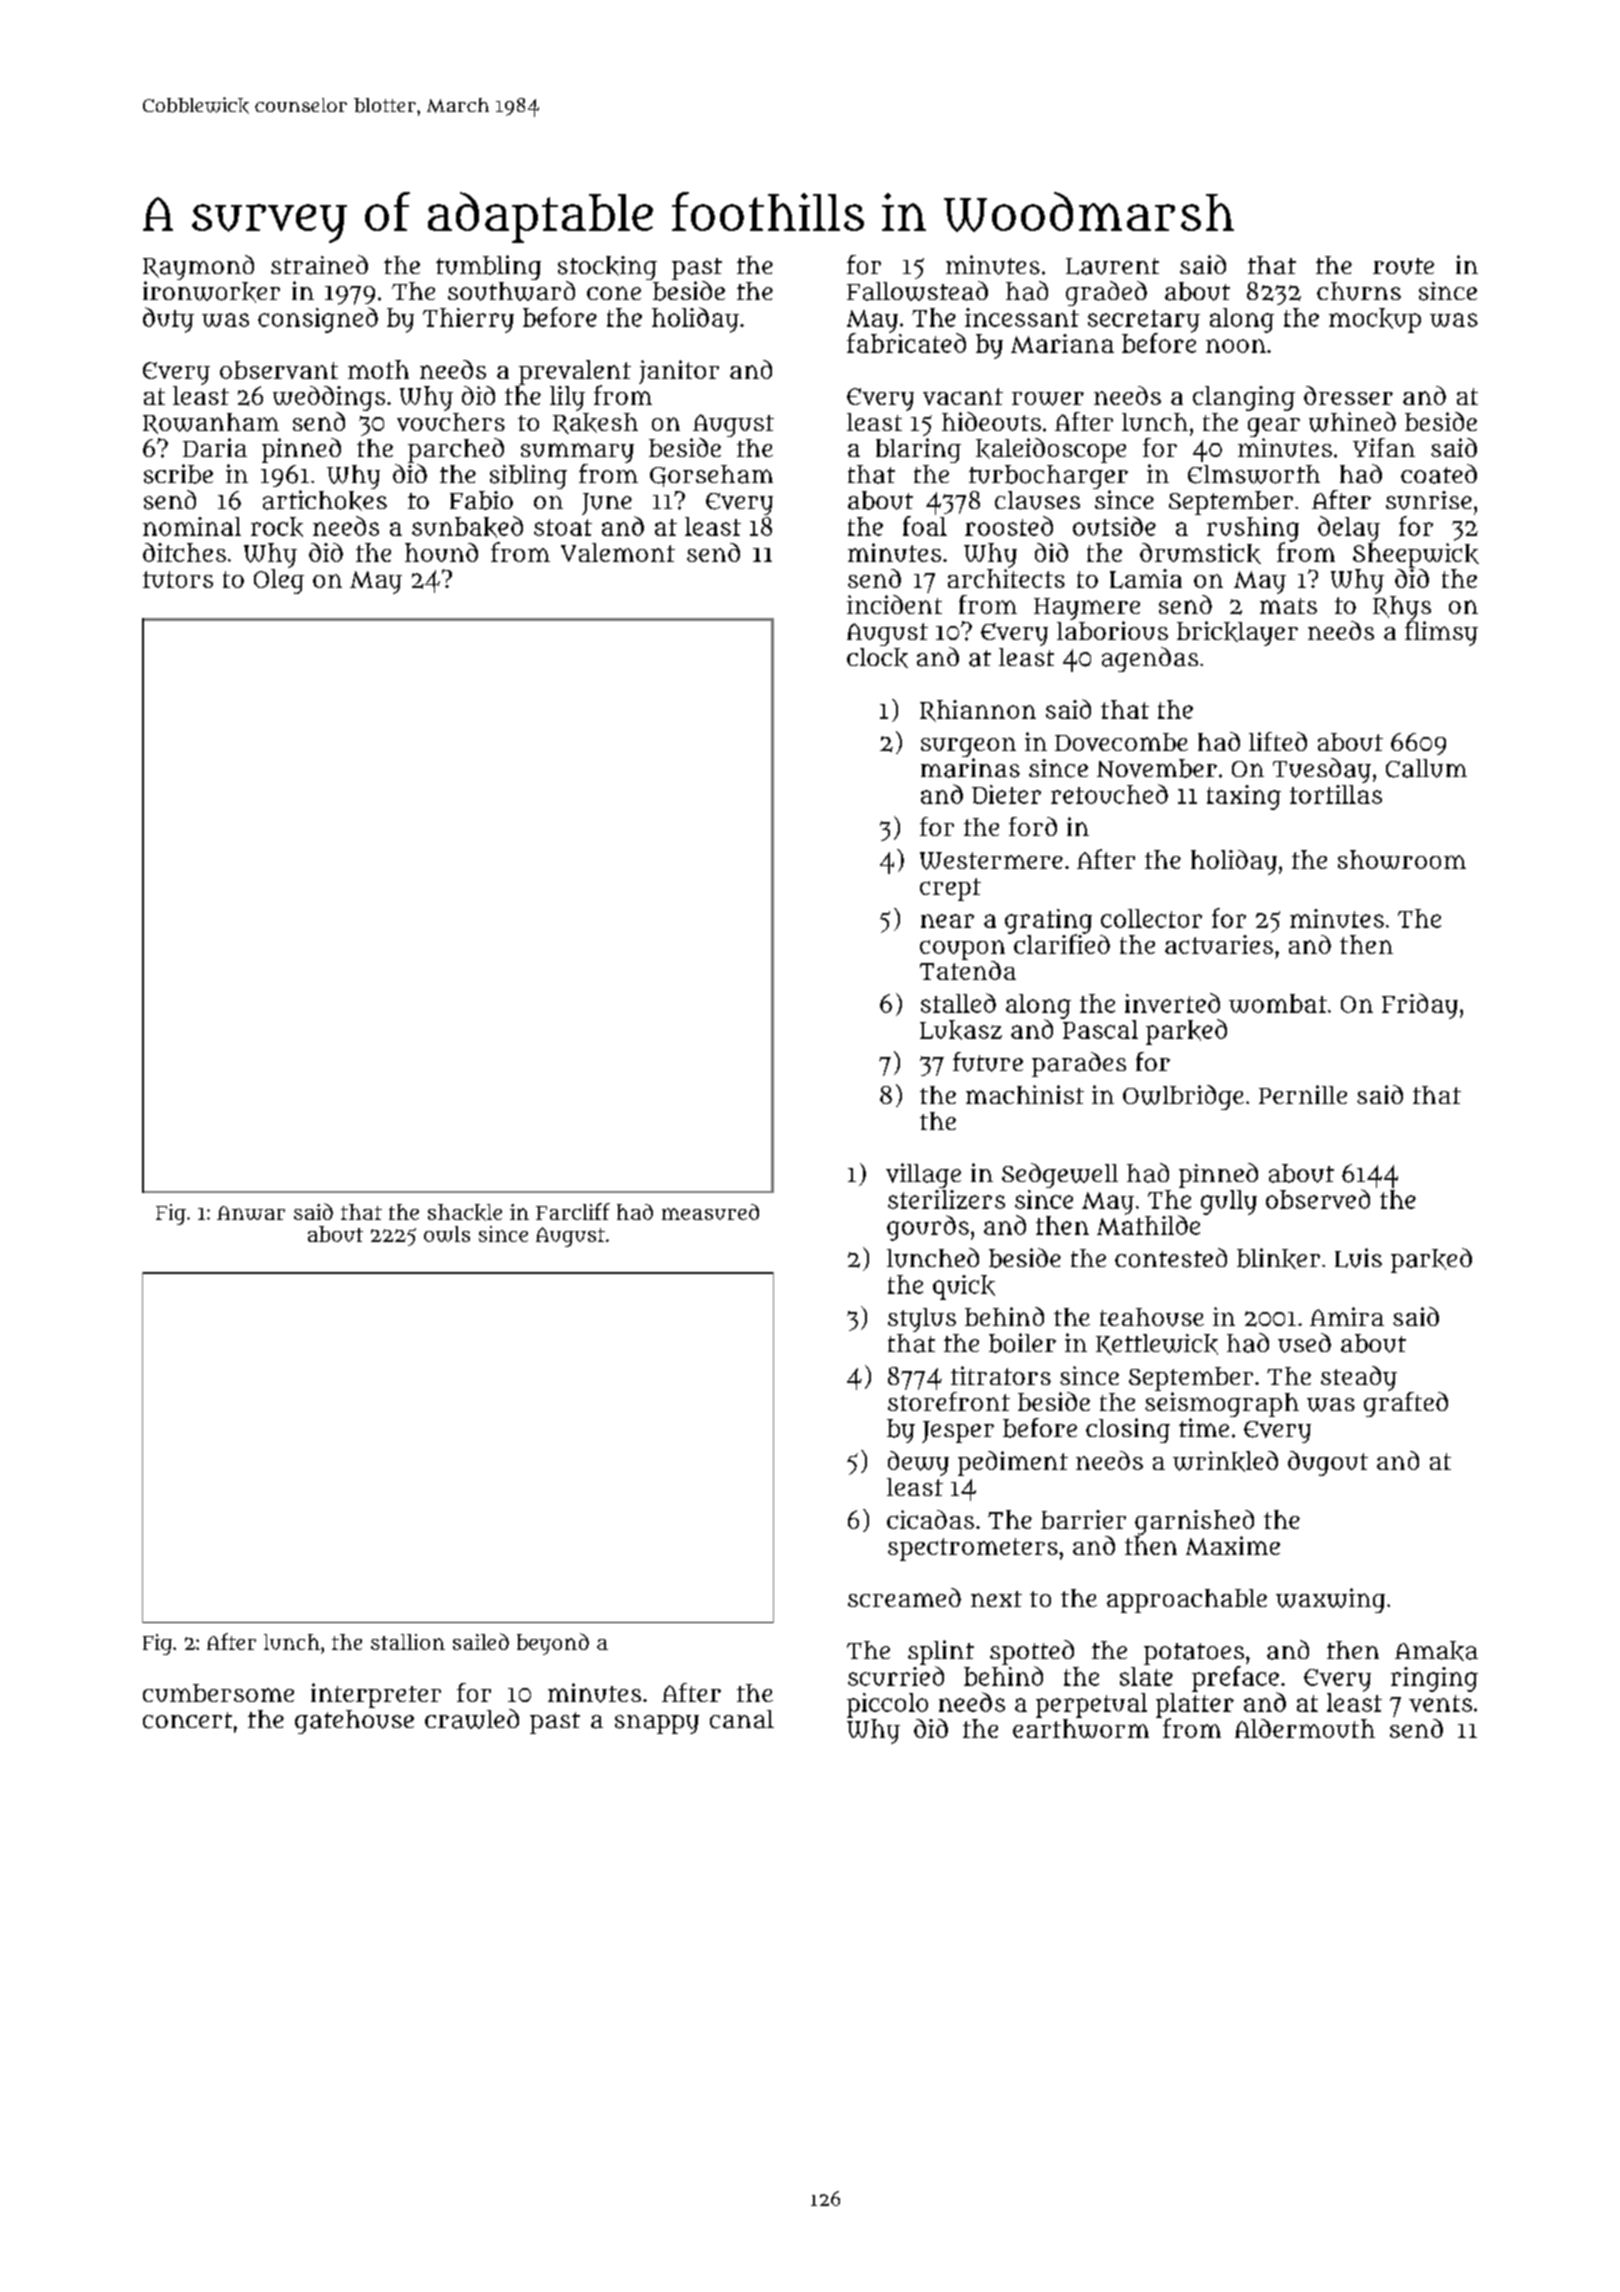 This screenshot has width=1620, height=2292. Describe the element at coordinates (1048, 399) in the screenshot. I see `rower` at that location.
